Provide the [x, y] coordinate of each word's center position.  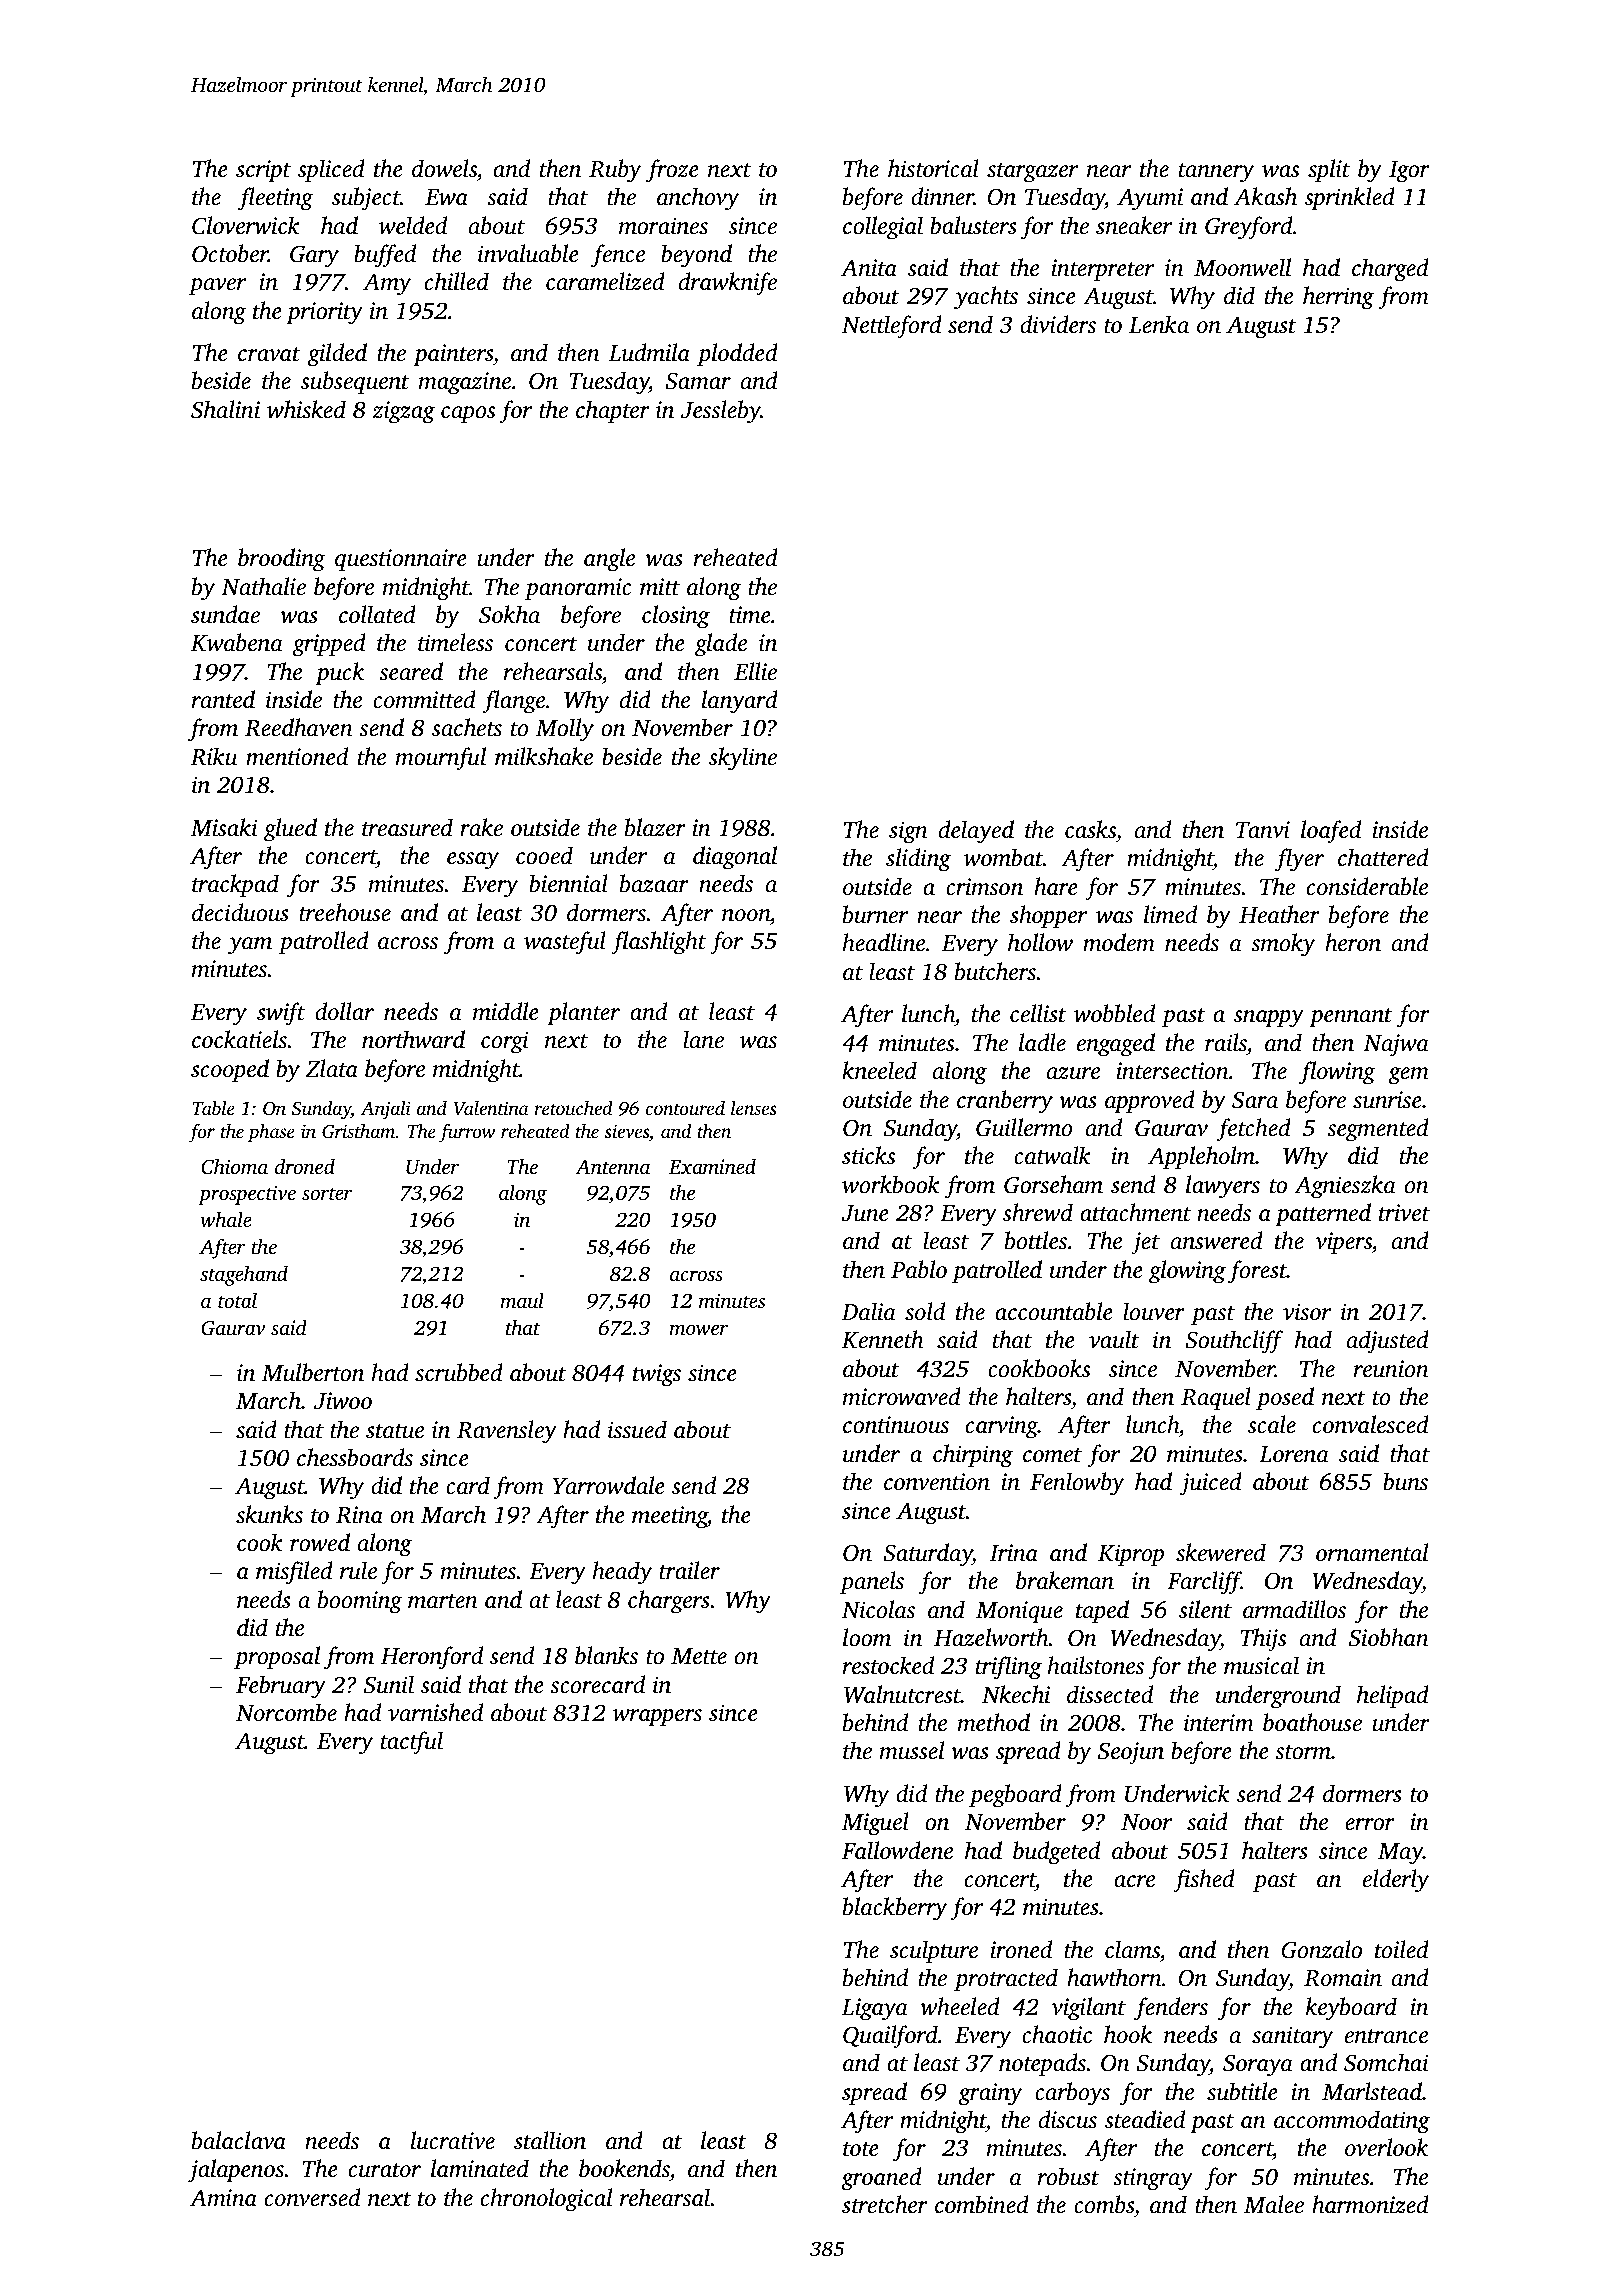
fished [1204, 1881]
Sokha [509, 614]
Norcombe [286, 1712]
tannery [1216, 173]
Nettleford [892, 327]
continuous [896, 1425]
